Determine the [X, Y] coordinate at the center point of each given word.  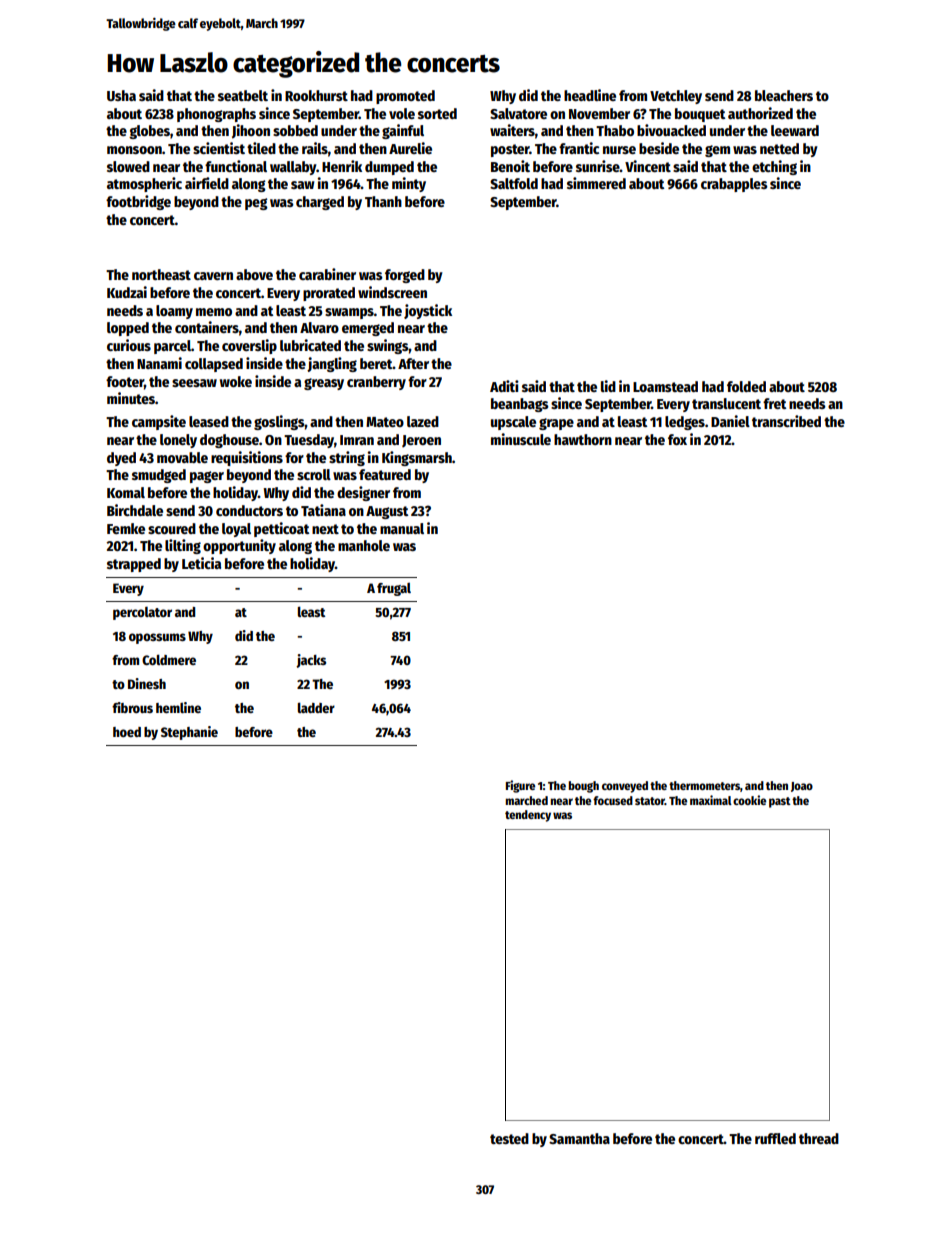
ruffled [775, 1138]
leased [209, 421]
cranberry [376, 383]
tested [509, 1138]
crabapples [734, 185]
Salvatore [518, 113]
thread [819, 1138]
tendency [528, 816]
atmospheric [144, 184]
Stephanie [189, 733]
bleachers [784, 95]
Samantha [579, 1138]
